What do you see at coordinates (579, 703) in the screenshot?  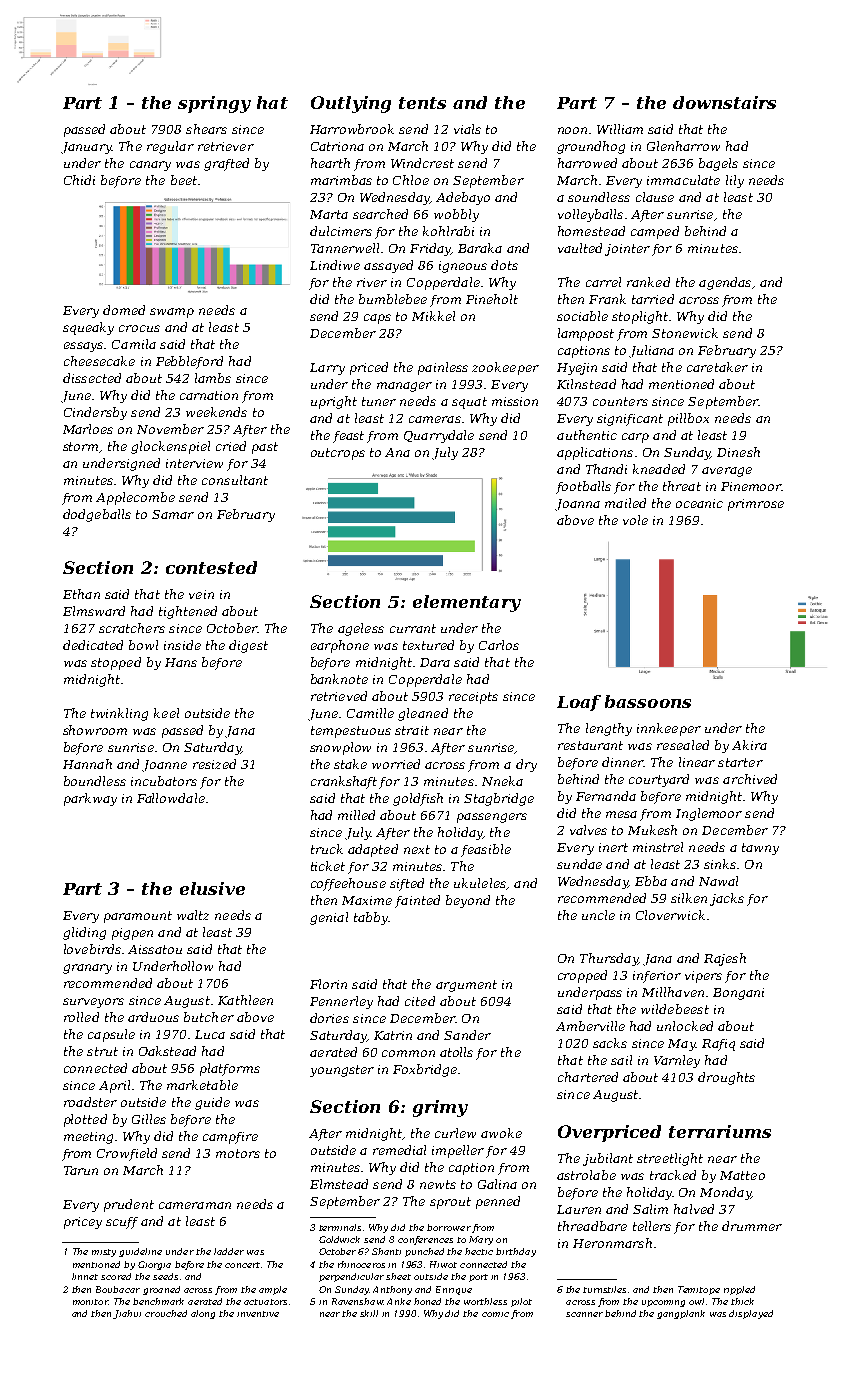 I see `Loaf` at bounding box center [579, 703].
